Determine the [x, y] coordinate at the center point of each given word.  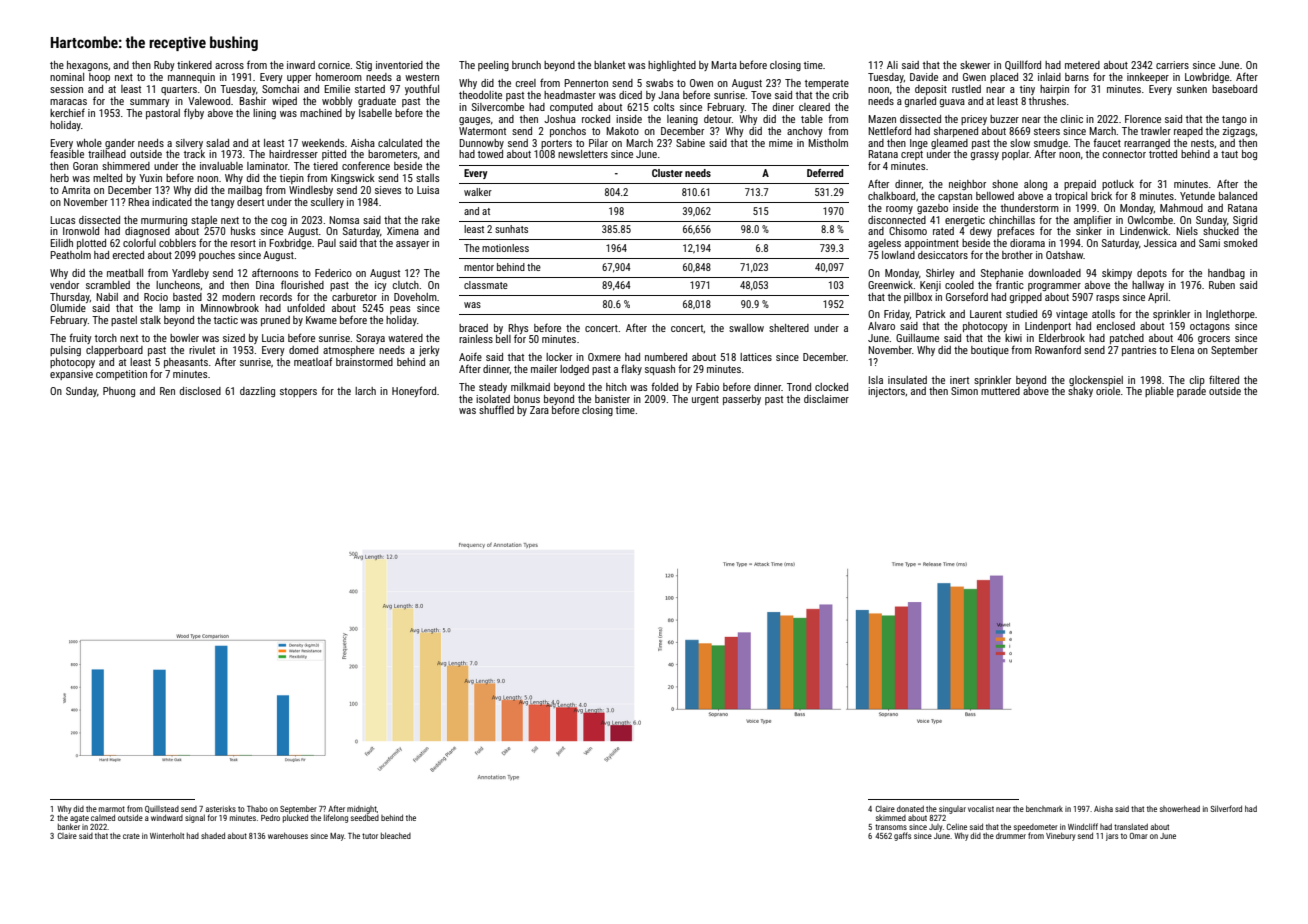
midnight [362, 810]
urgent [705, 400]
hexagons [87, 66]
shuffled [496, 409]
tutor [370, 836]
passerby [742, 400]
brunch [526, 65]
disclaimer [826, 399]
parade [1191, 392]
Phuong [119, 392]
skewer [975, 65]
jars [1112, 837]
